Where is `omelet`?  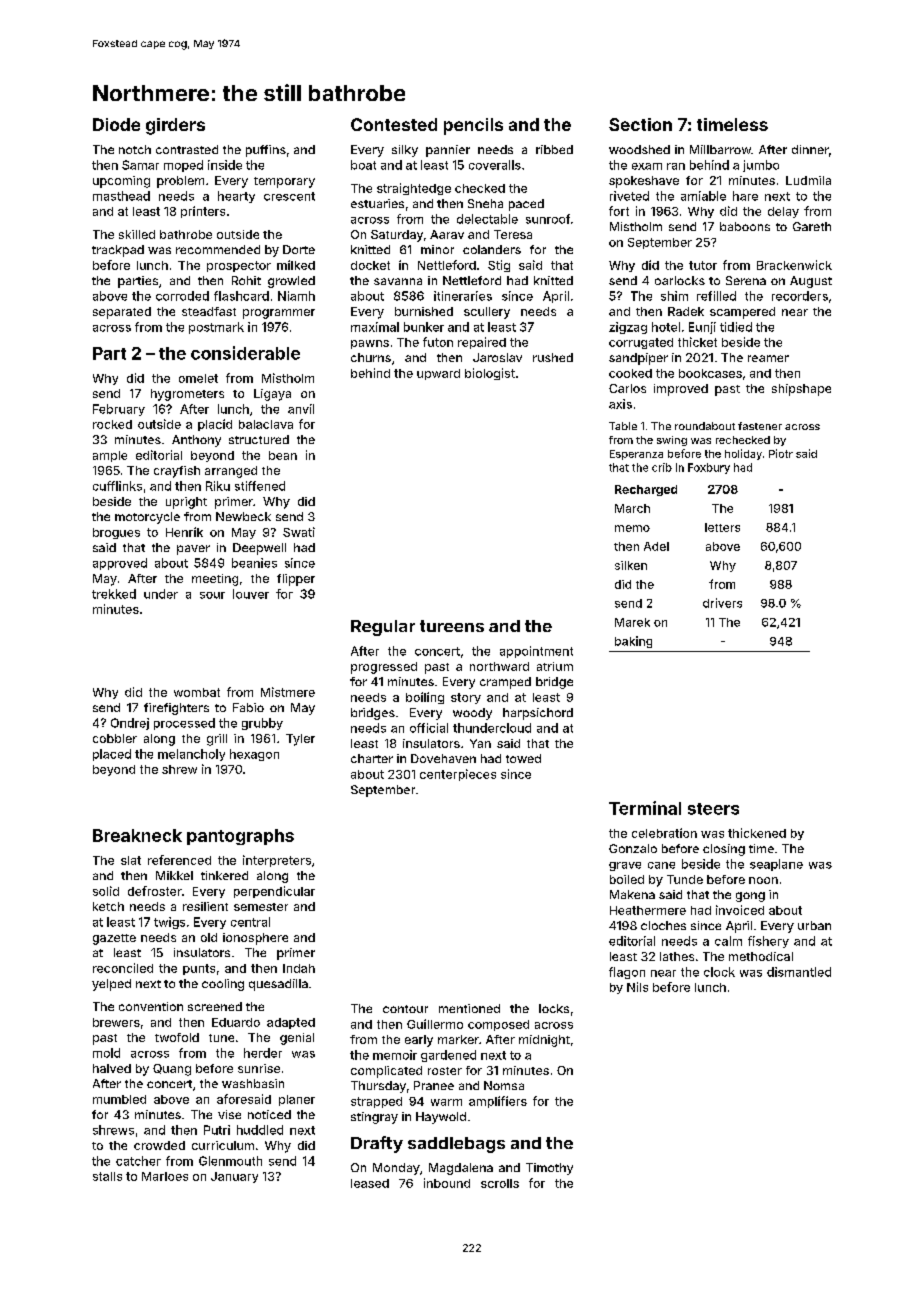 omelet is located at coordinates (198, 378).
